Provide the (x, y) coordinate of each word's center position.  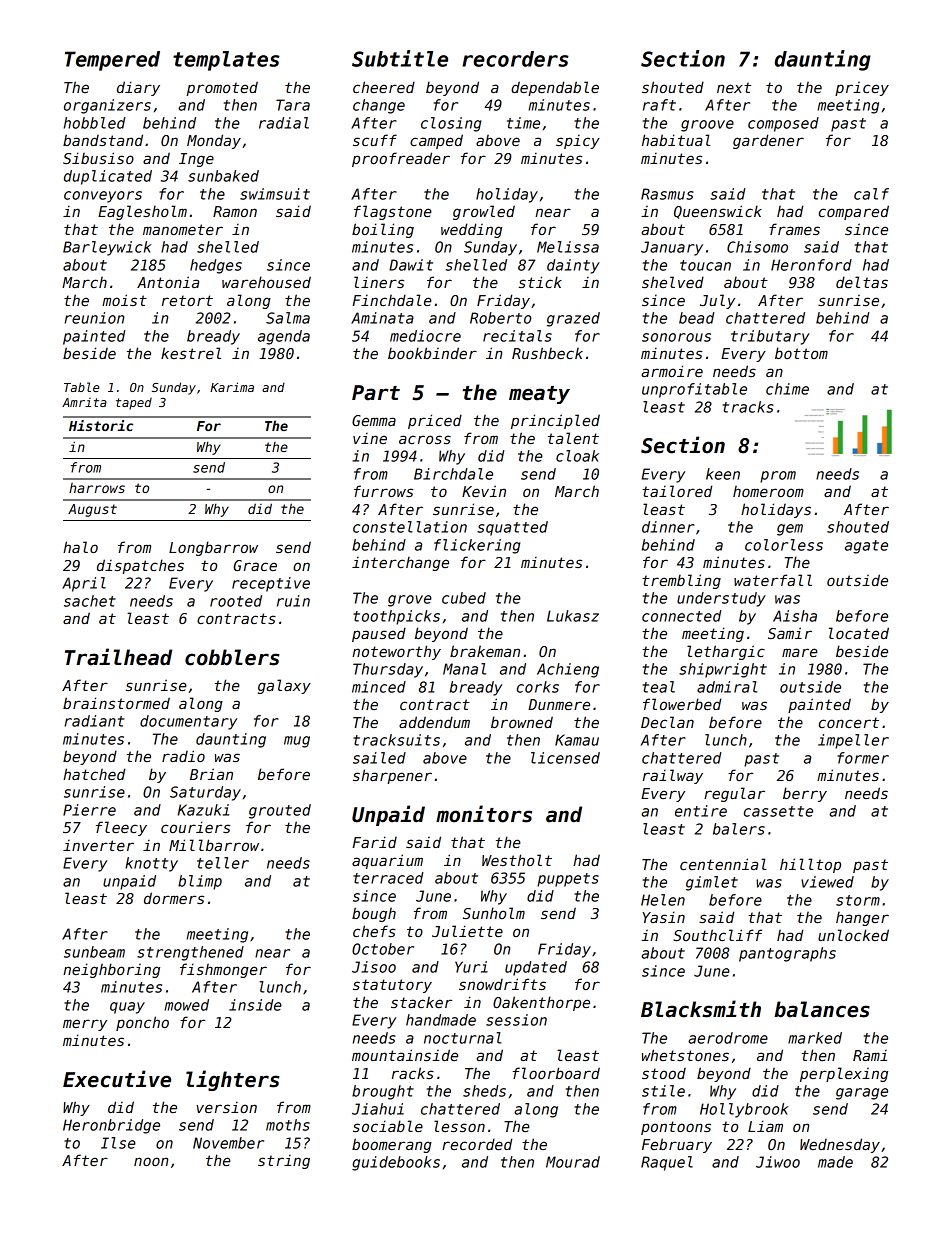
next (734, 87)
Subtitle (400, 58)
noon (151, 1161)
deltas (862, 282)
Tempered (112, 61)
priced (435, 421)
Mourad (573, 1162)
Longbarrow (213, 548)
